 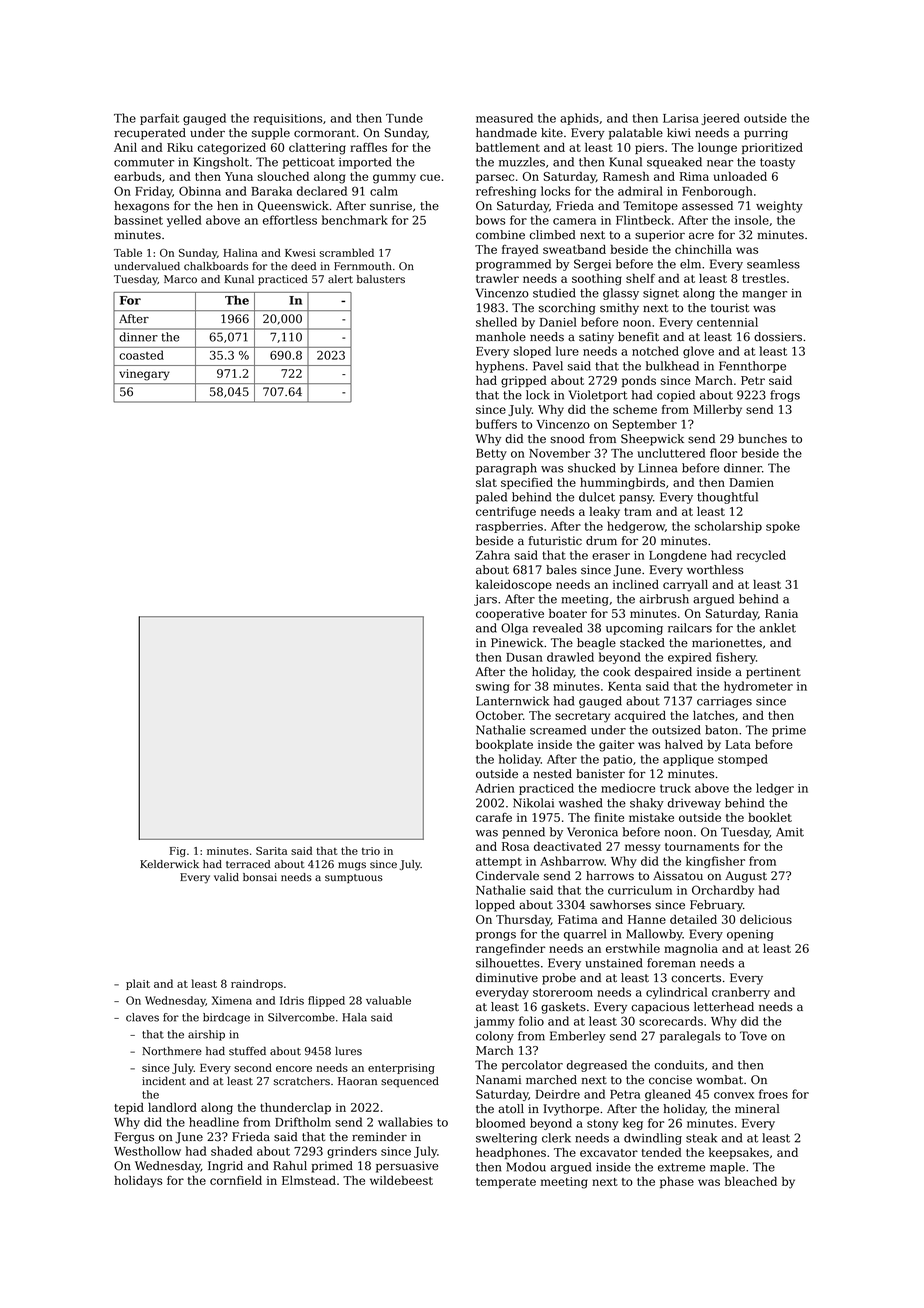 I want to click on degreased, so click(x=597, y=1066).
